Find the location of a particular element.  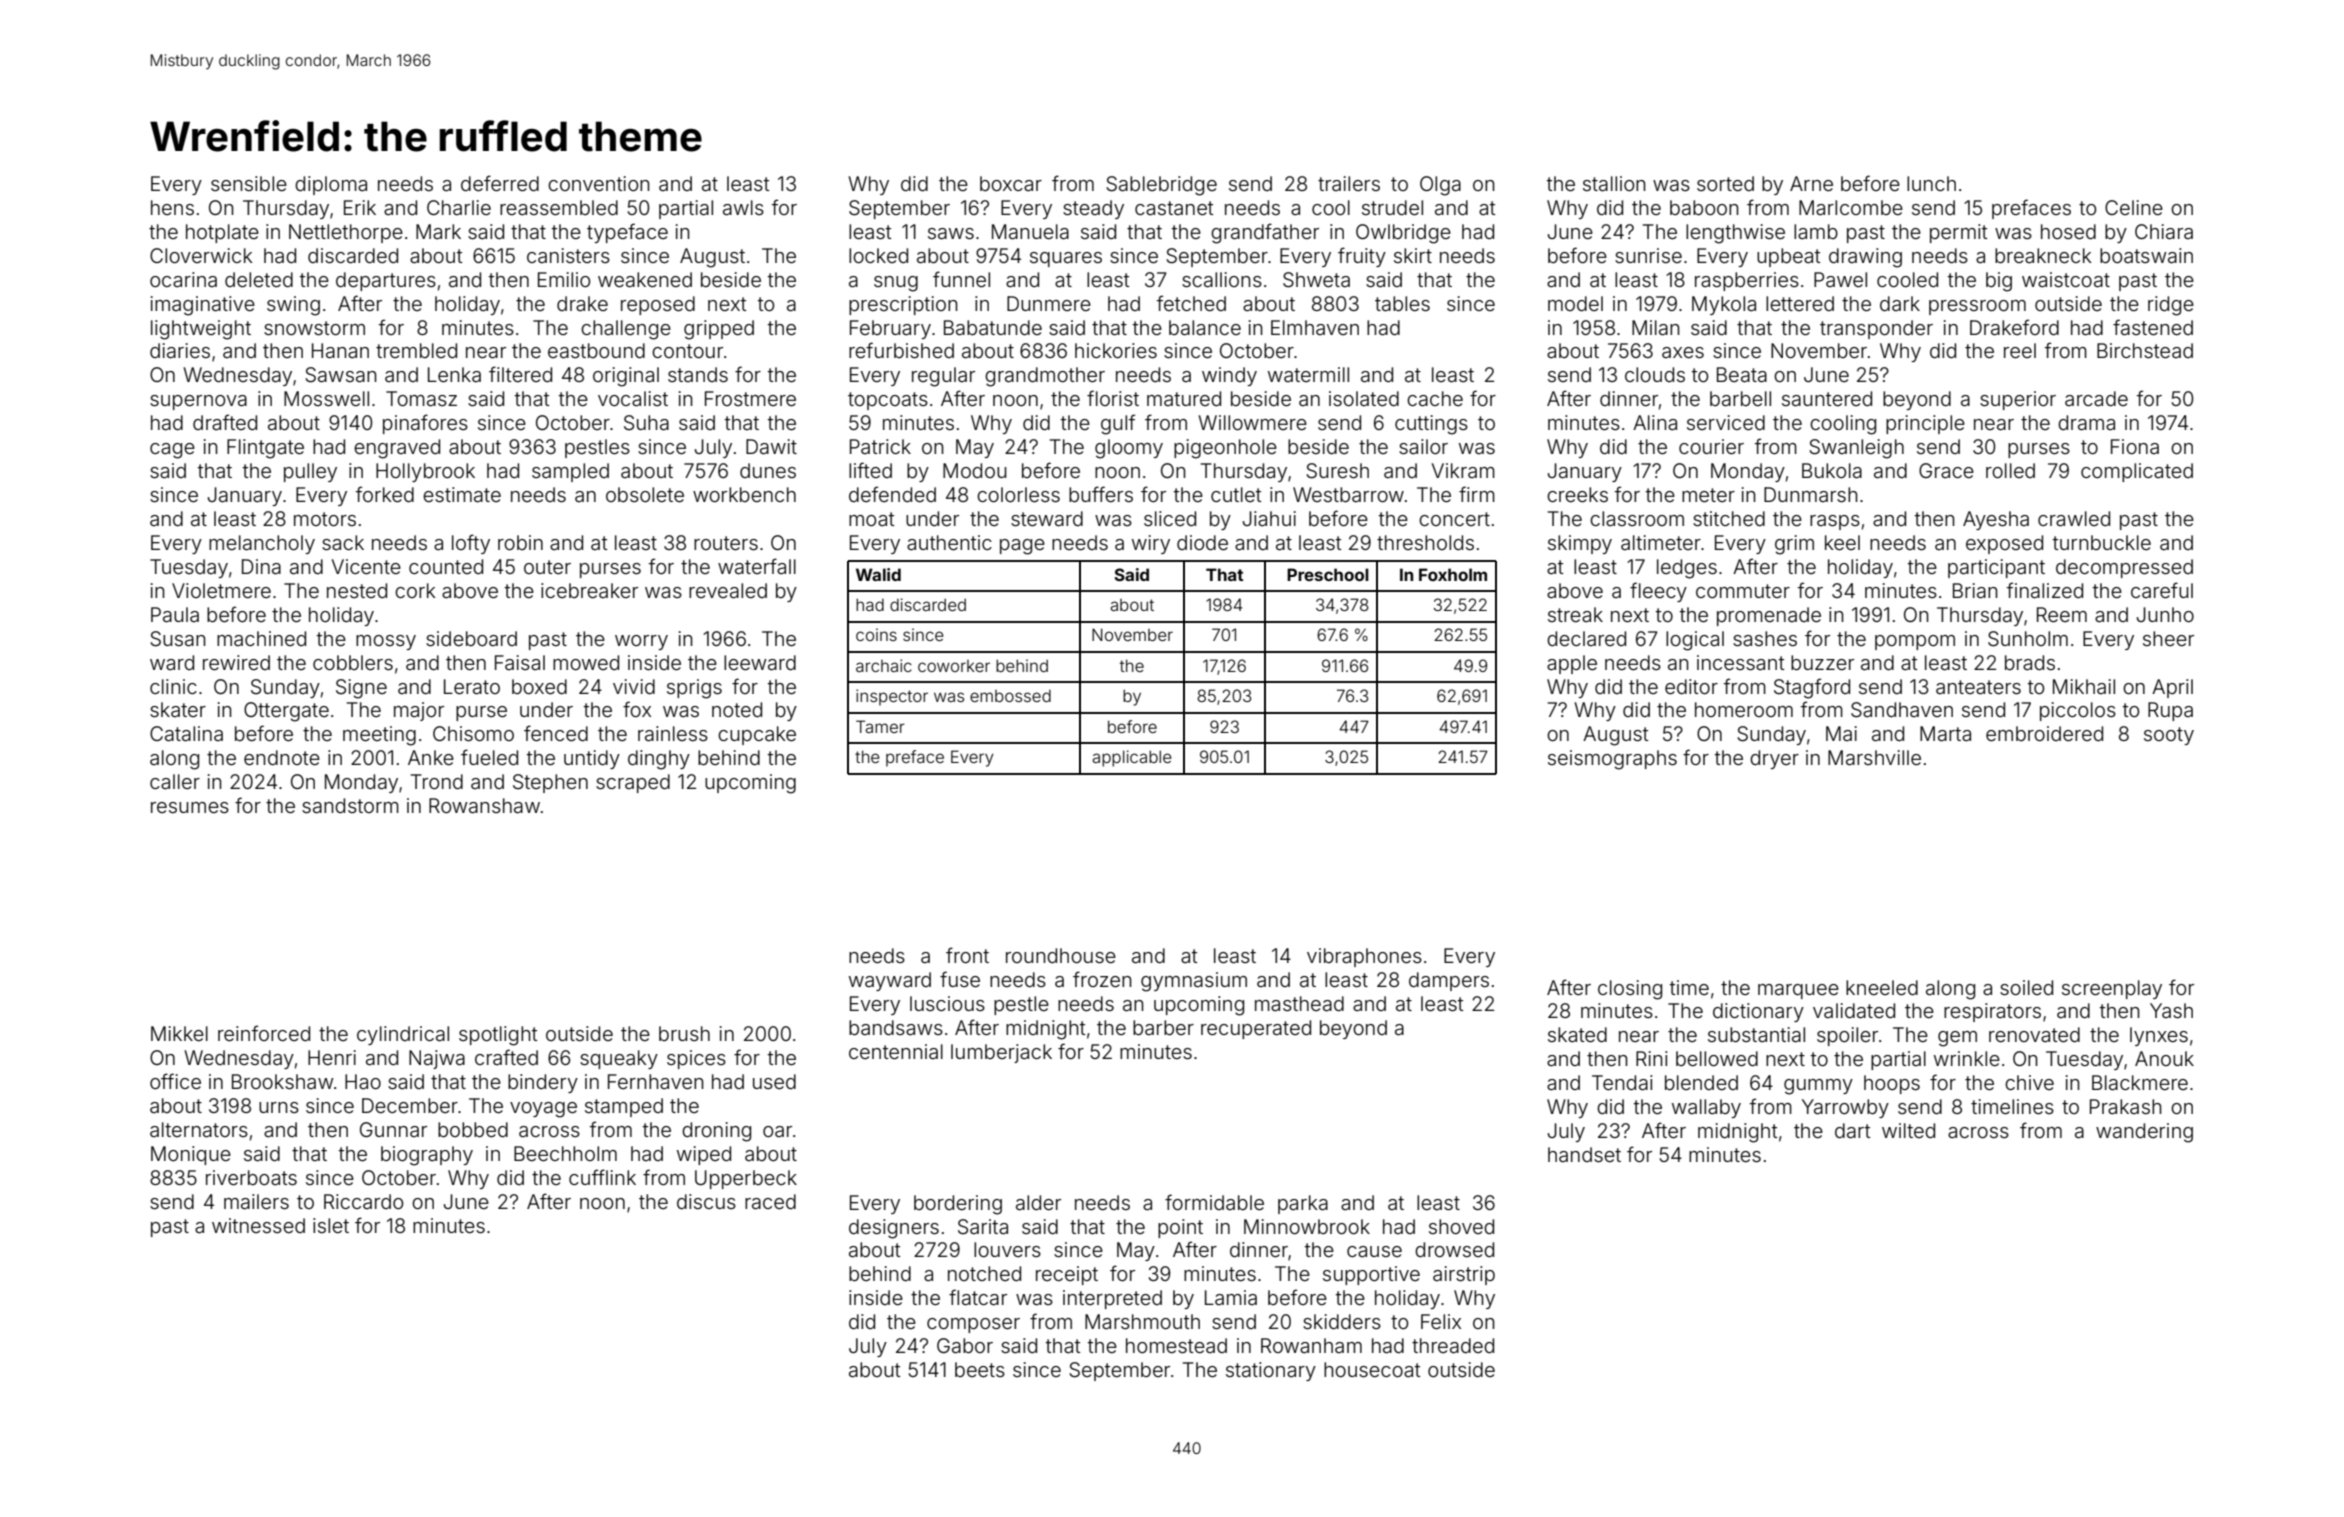

editor is located at coordinates (1691, 686).
